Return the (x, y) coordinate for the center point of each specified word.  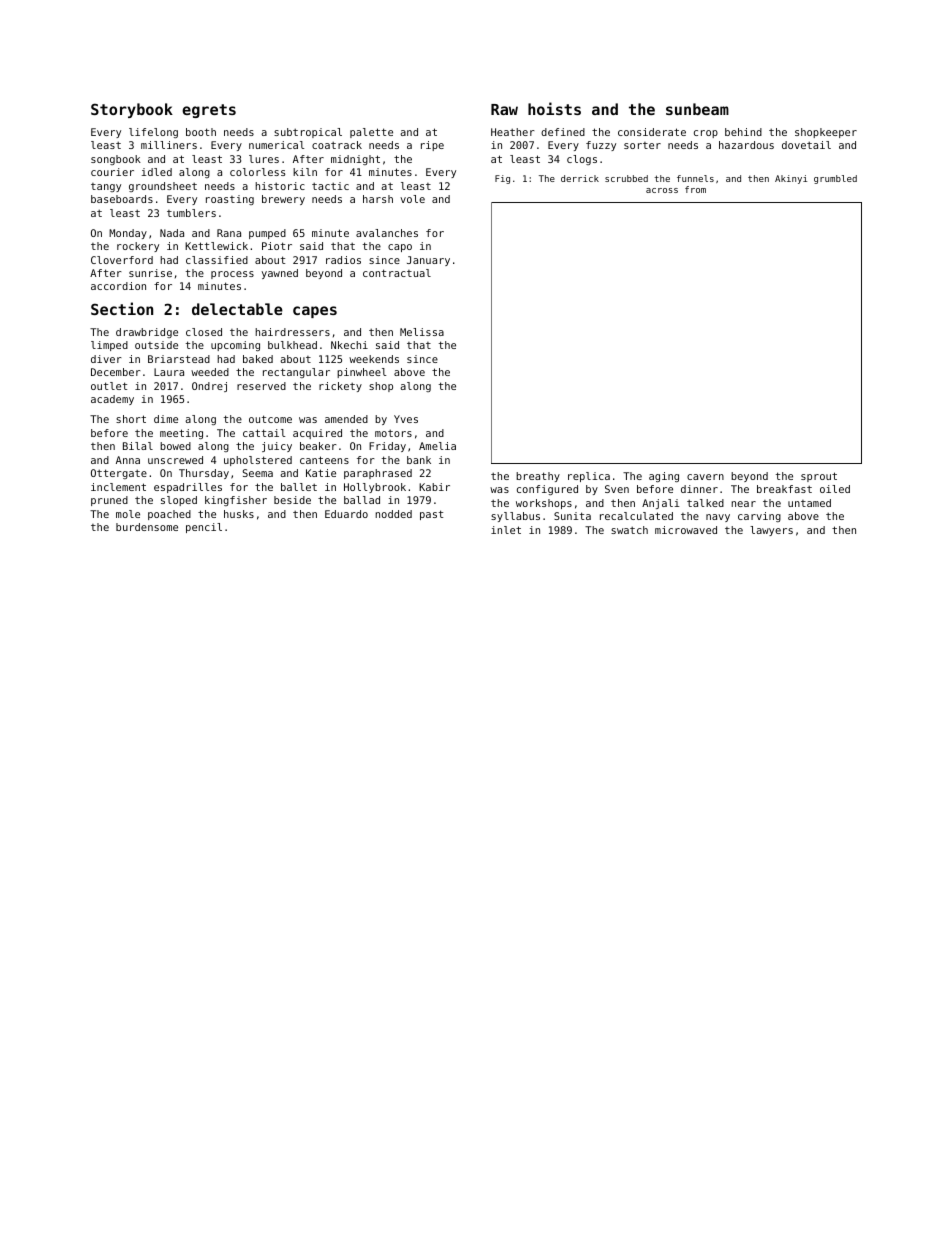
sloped (179, 501)
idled (156, 172)
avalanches (387, 233)
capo (400, 248)
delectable (237, 309)
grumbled (835, 179)
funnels (695, 178)
